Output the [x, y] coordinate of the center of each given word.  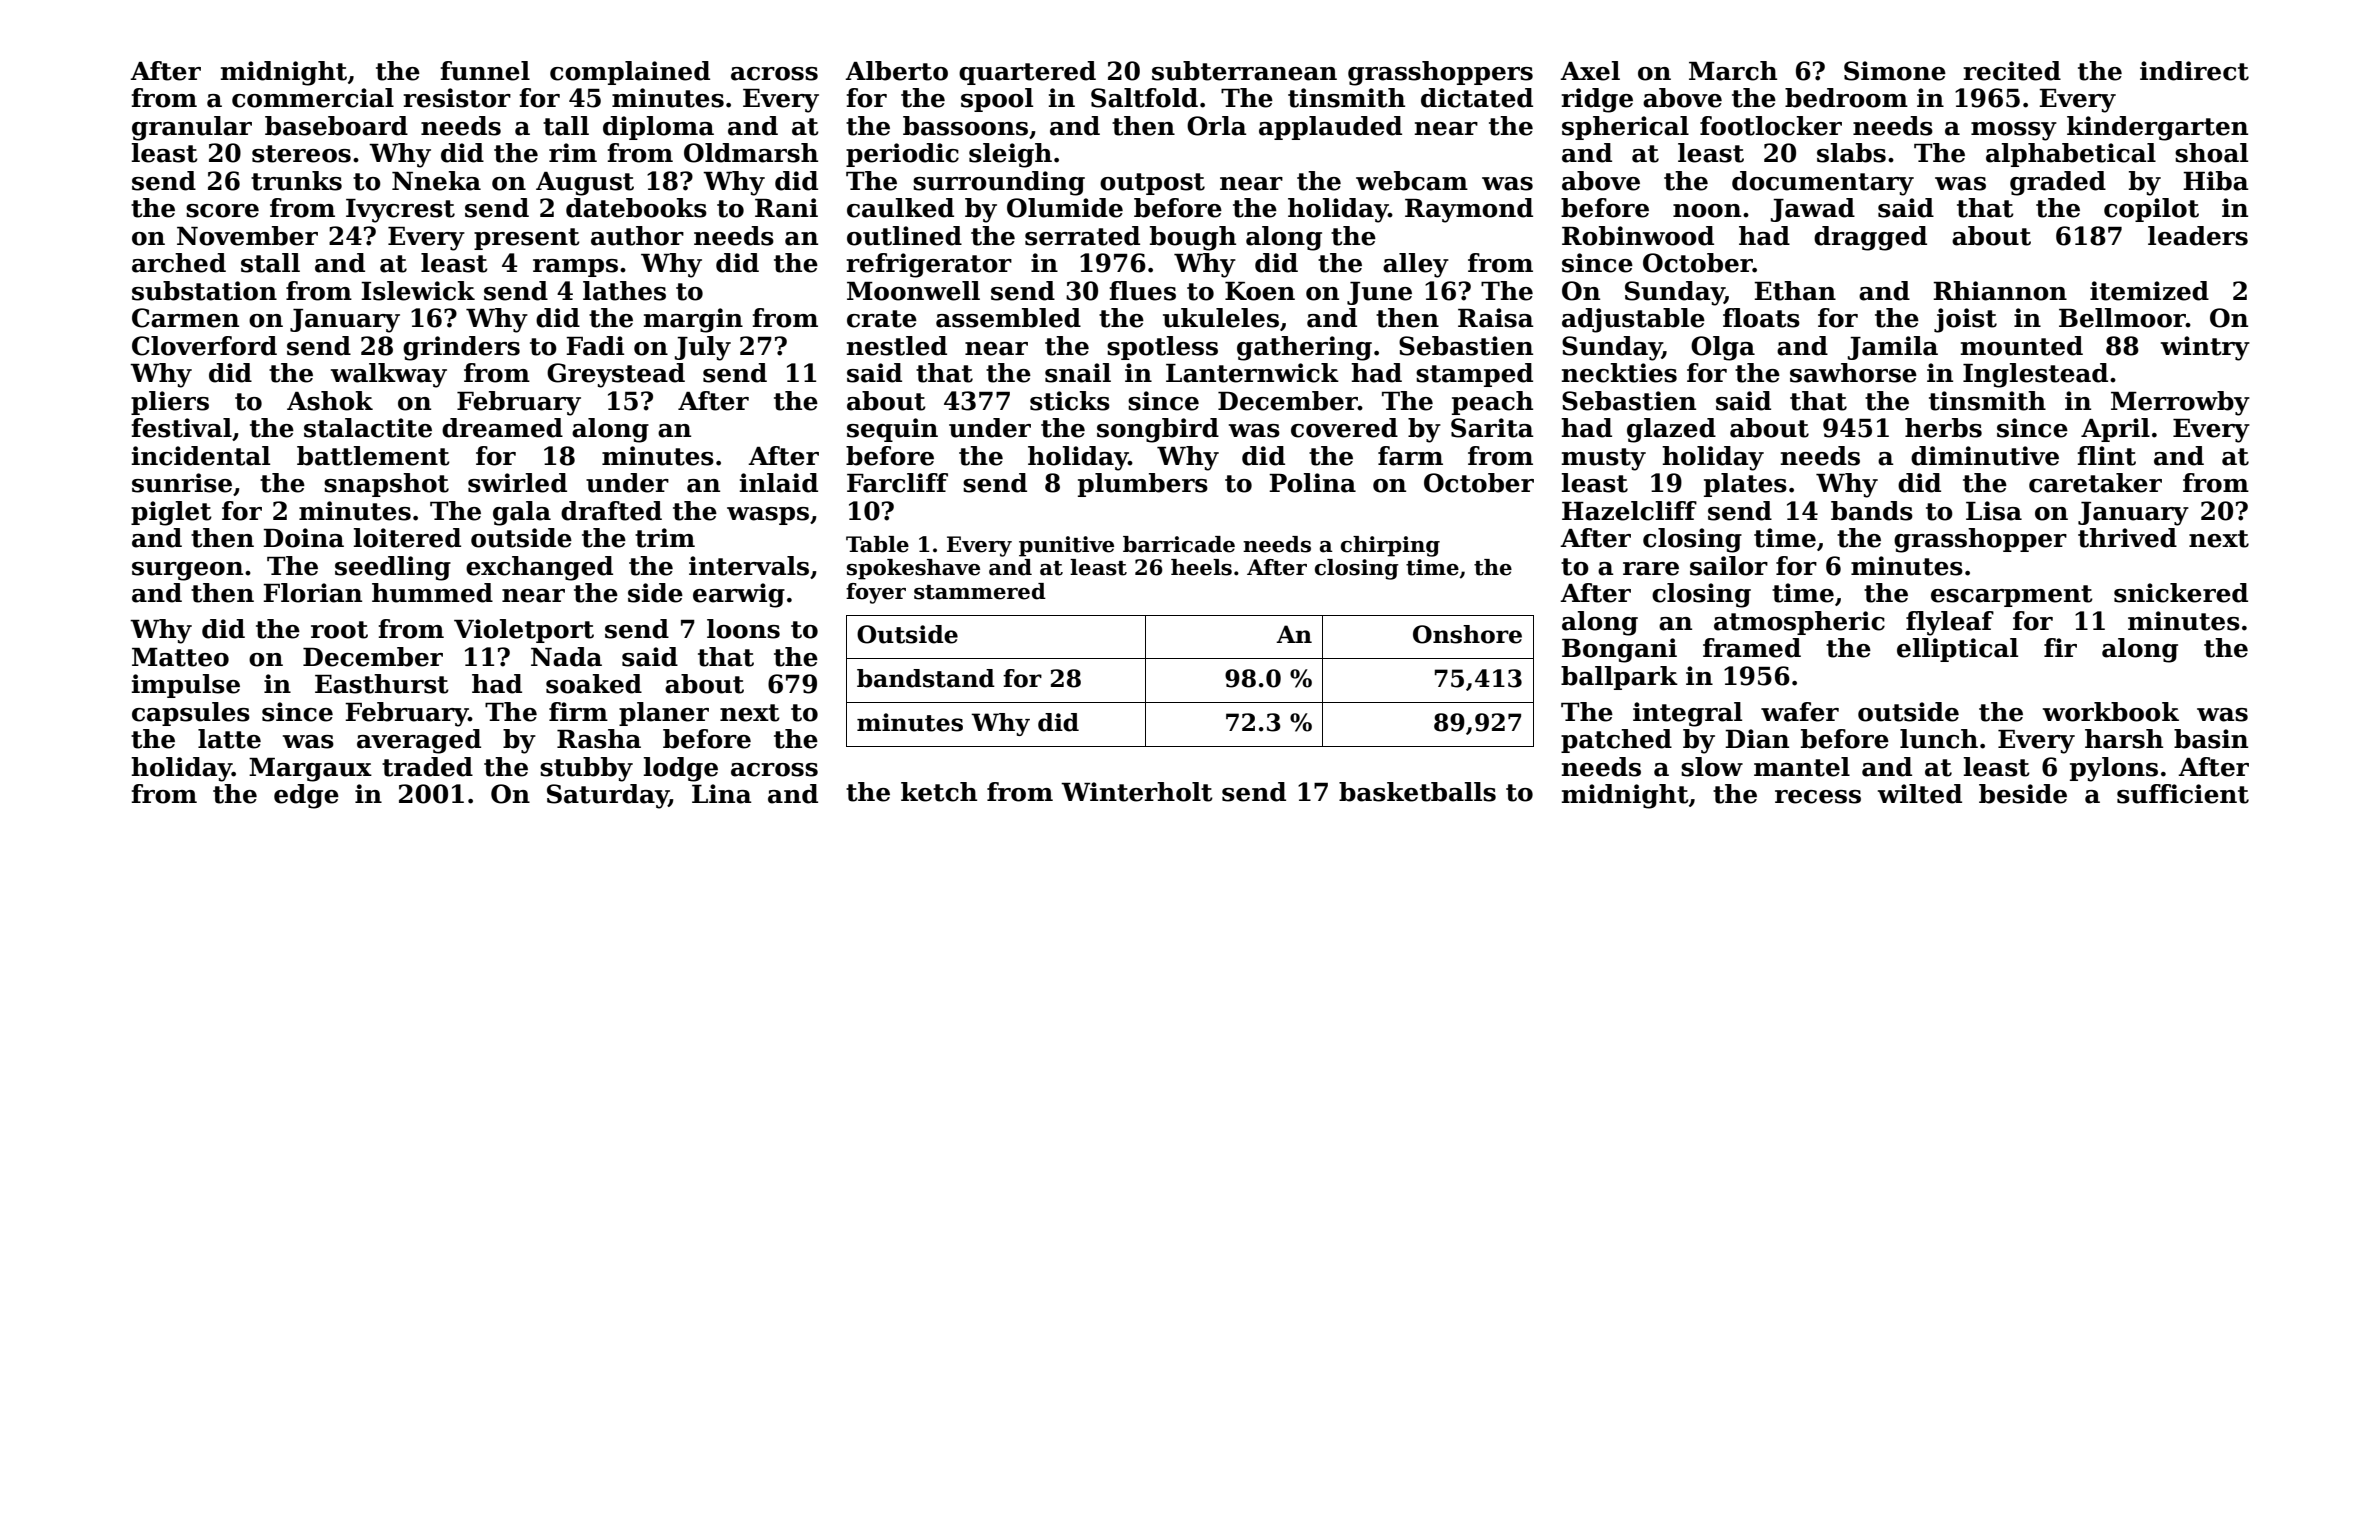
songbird [1158, 430]
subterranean [1244, 71]
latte [229, 739]
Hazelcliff [1629, 511]
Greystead [616, 375]
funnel [485, 71]
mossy [2014, 131]
